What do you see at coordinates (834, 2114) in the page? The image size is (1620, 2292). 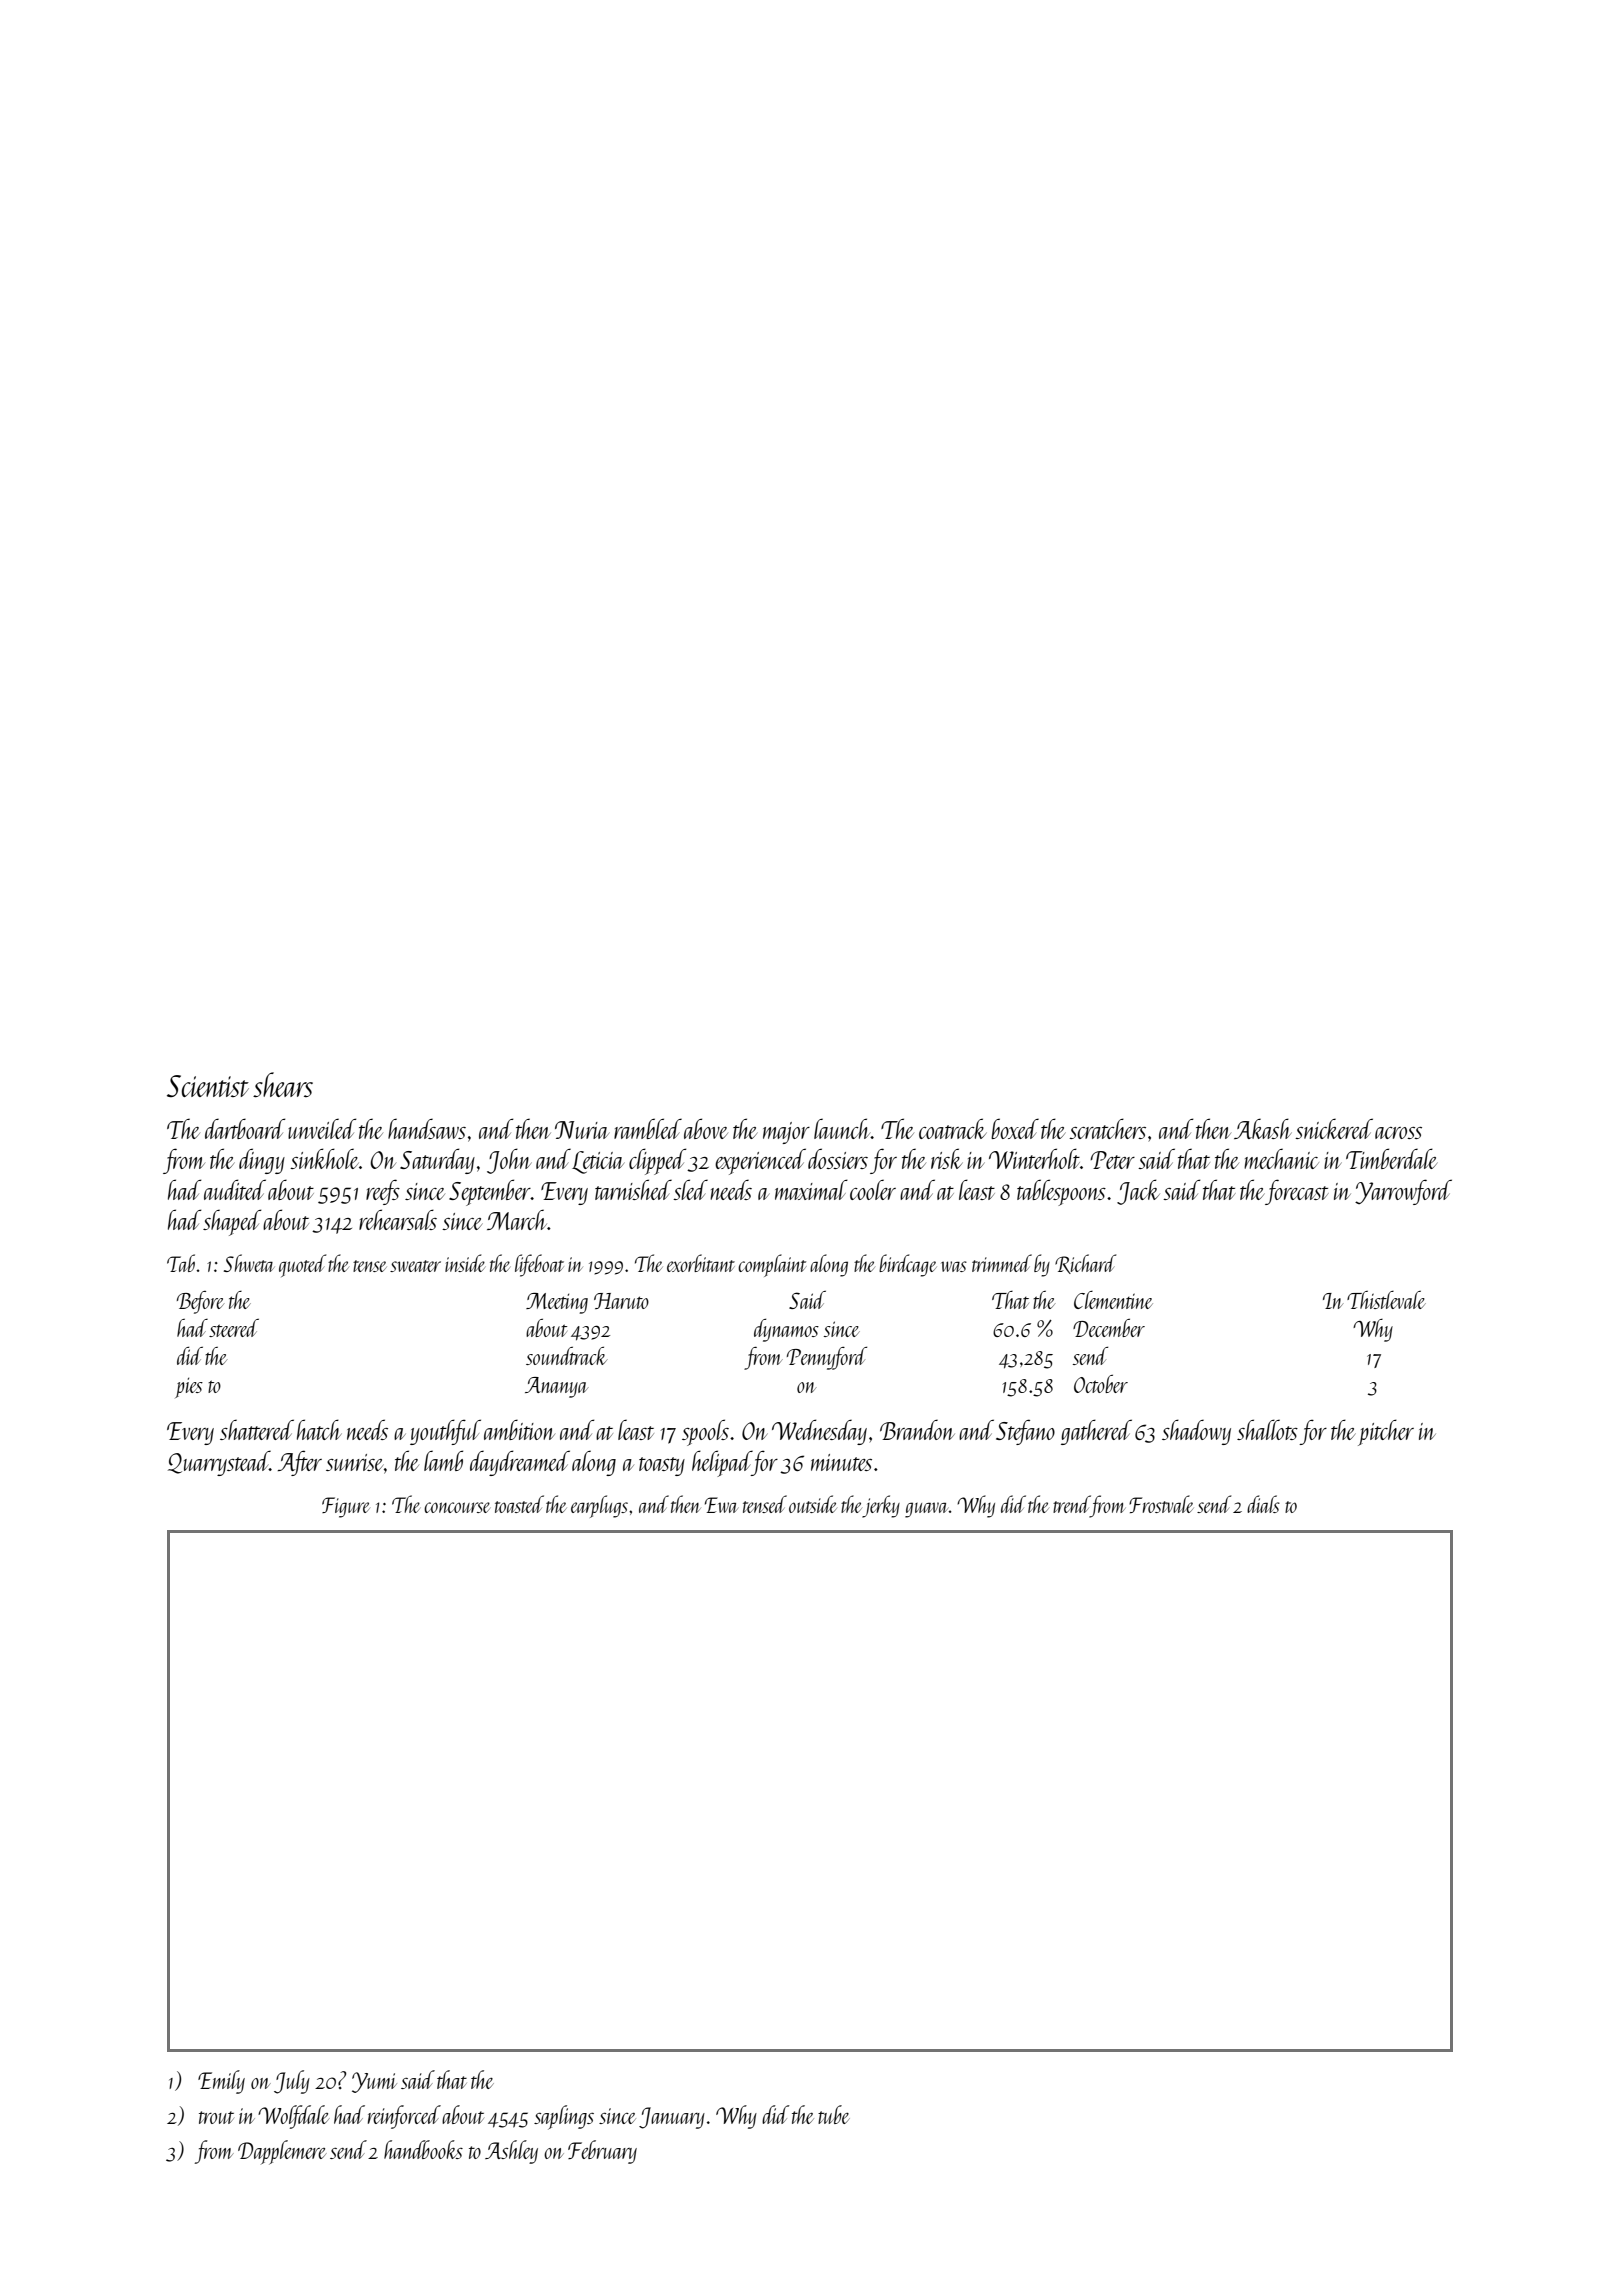 I see `tube` at bounding box center [834, 2114].
